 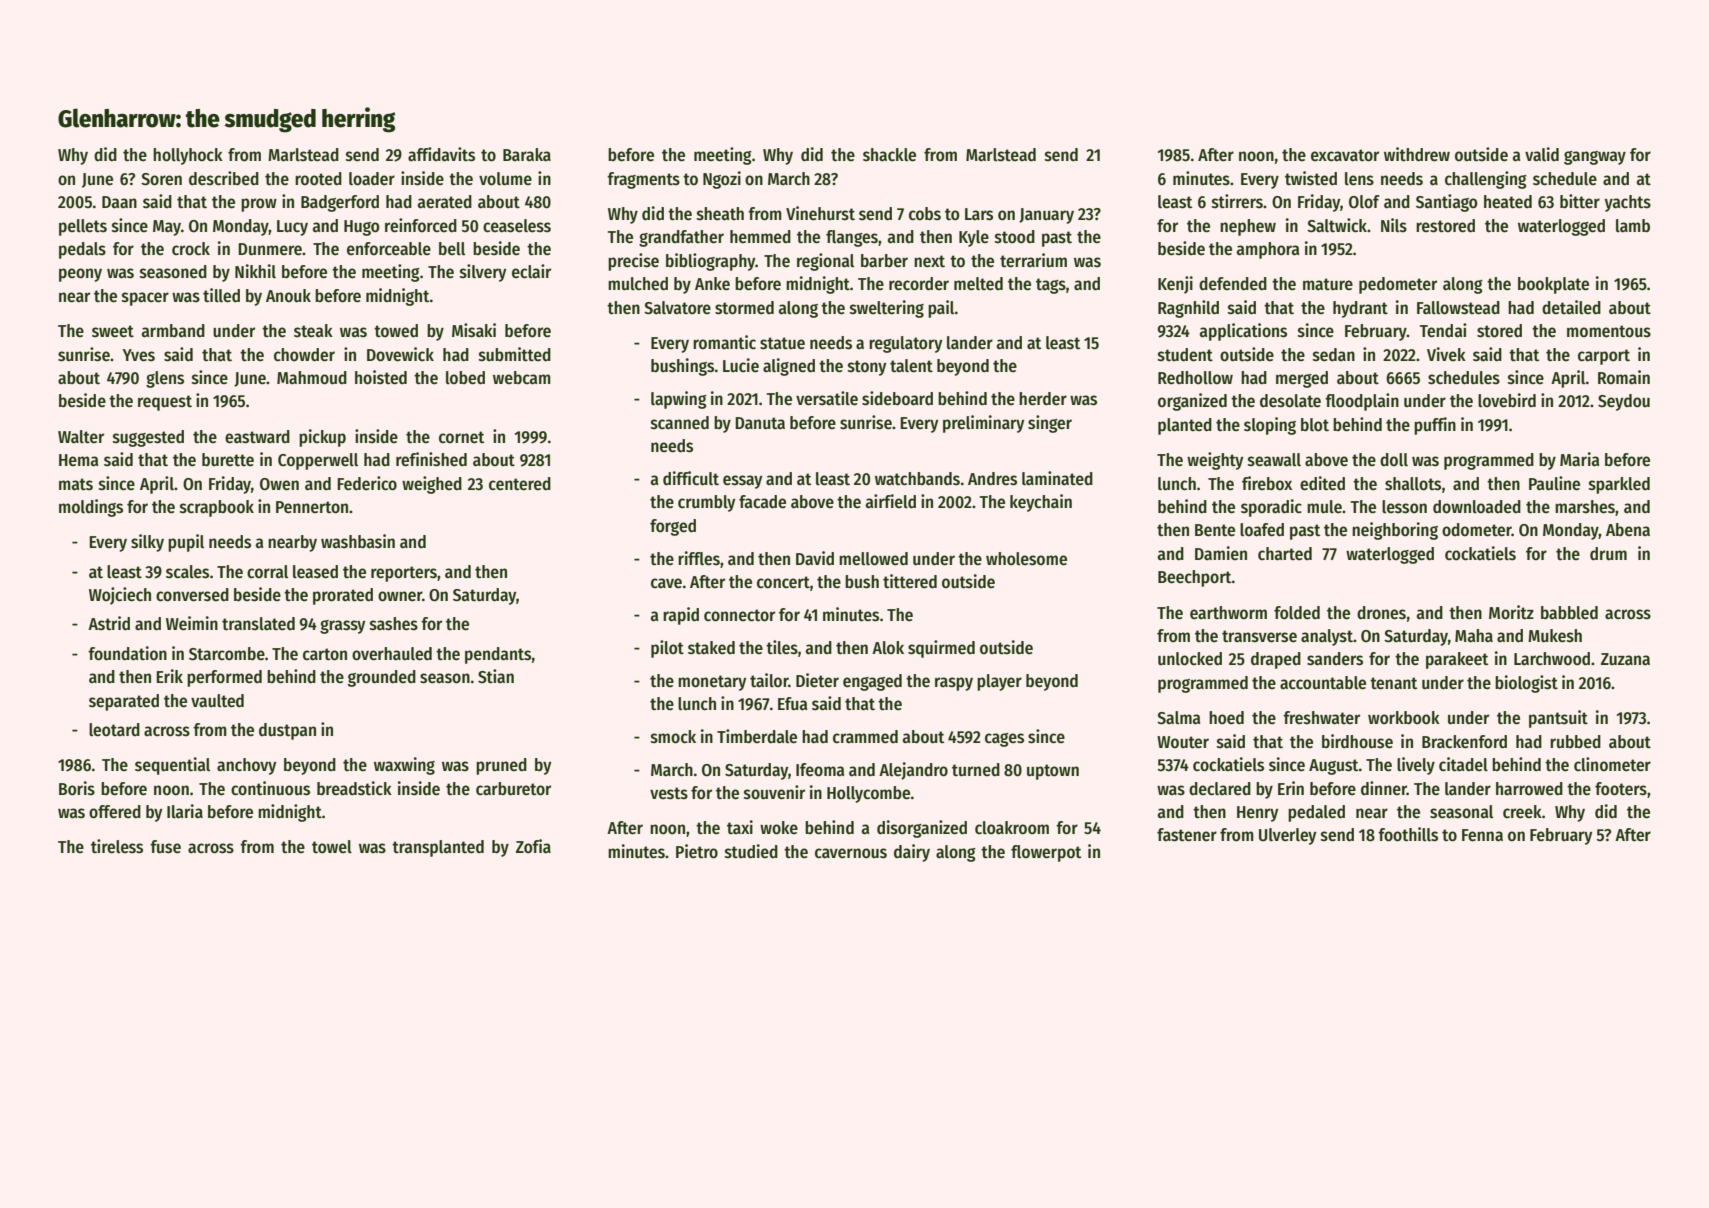 I want to click on scrapbook, so click(x=217, y=508).
